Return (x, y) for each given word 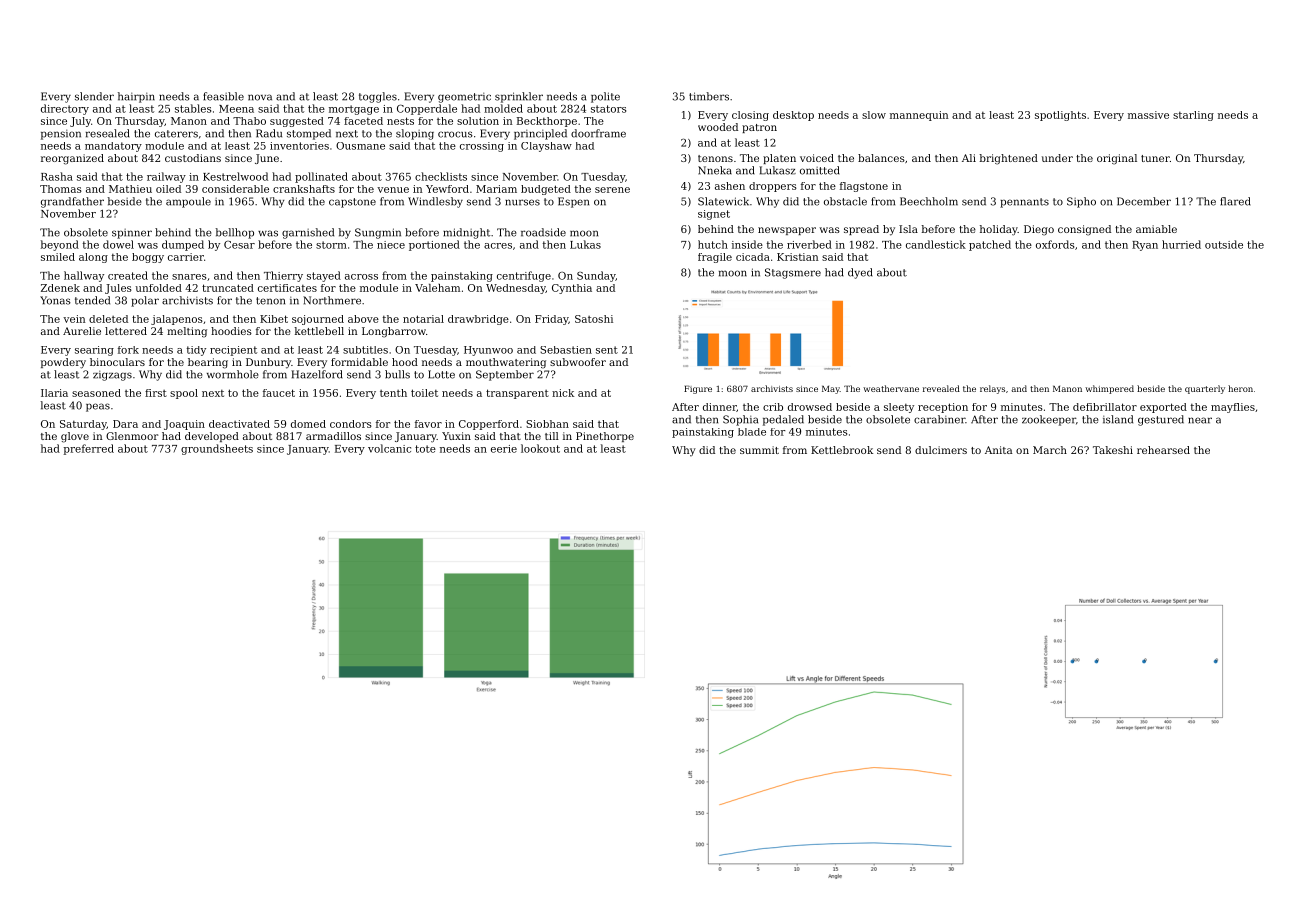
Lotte (441, 374)
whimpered (1109, 389)
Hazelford (317, 374)
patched (990, 245)
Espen (573, 202)
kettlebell (319, 331)
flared (1235, 201)
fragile (715, 258)
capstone (352, 203)
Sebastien (566, 350)
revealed (941, 388)
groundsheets (217, 449)
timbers (709, 96)
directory (65, 109)
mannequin (919, 116)
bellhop (235, 233)
